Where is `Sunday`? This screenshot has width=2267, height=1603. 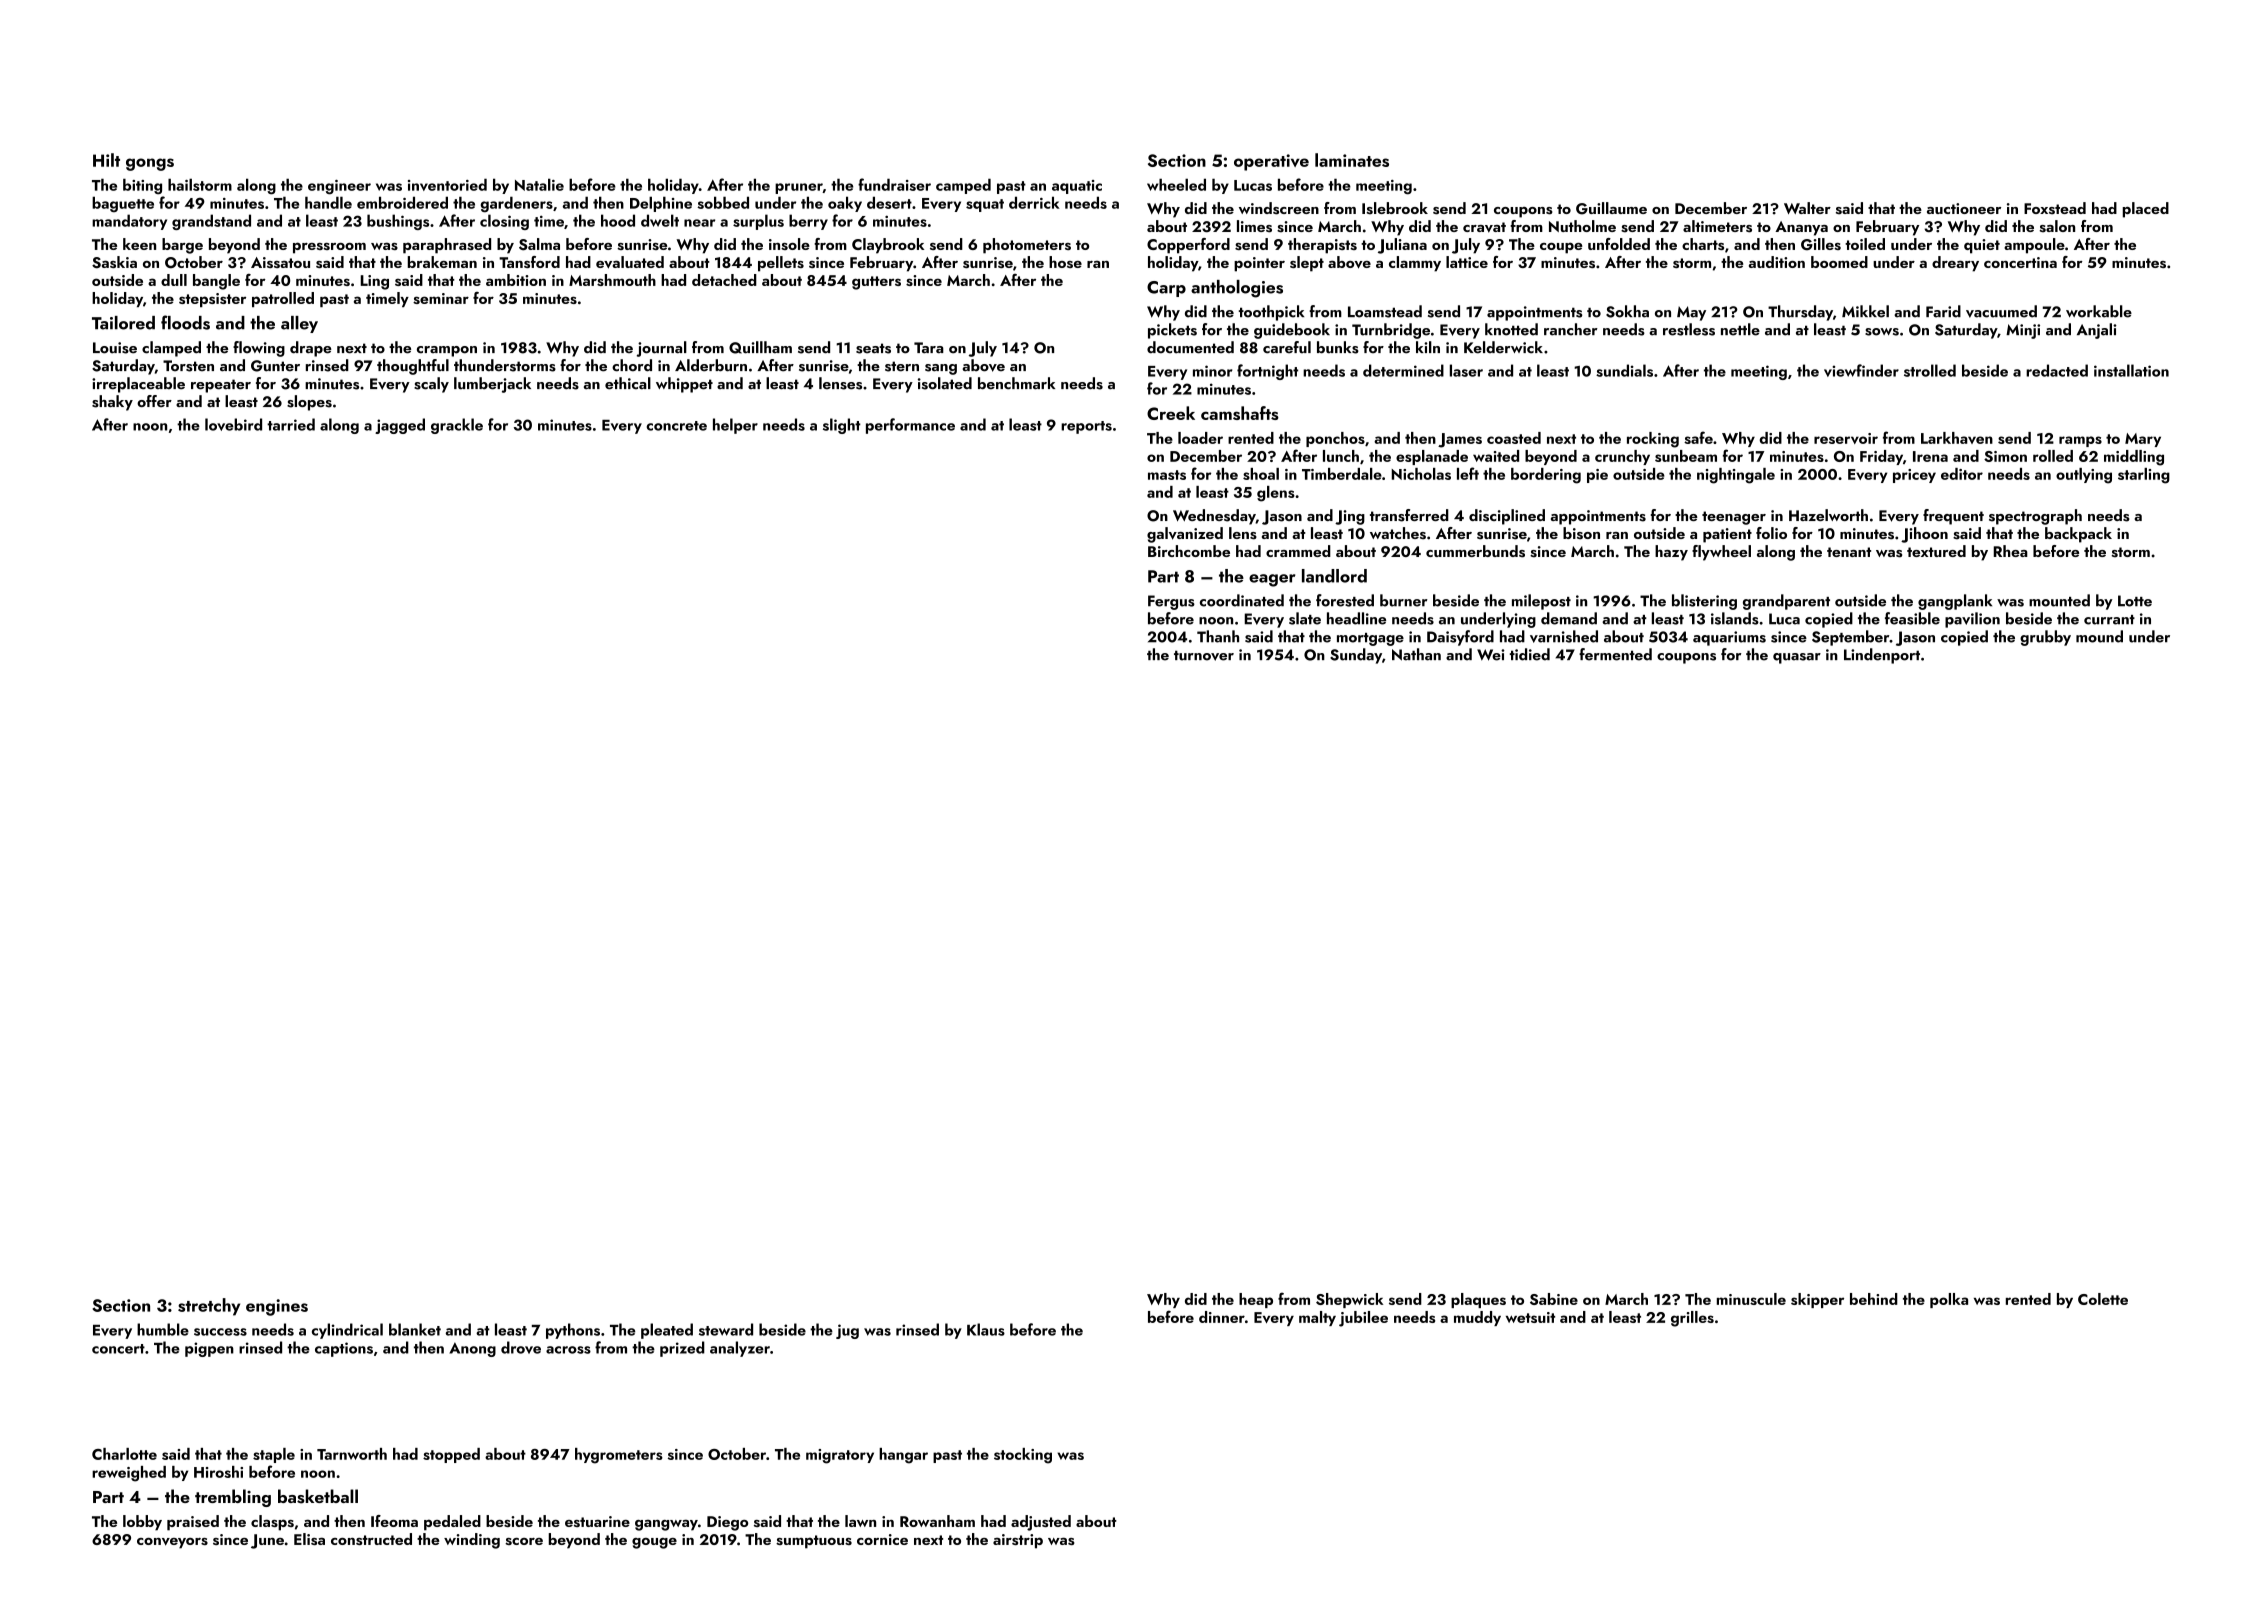 Sunday is located at coordinates (1356, 656).
